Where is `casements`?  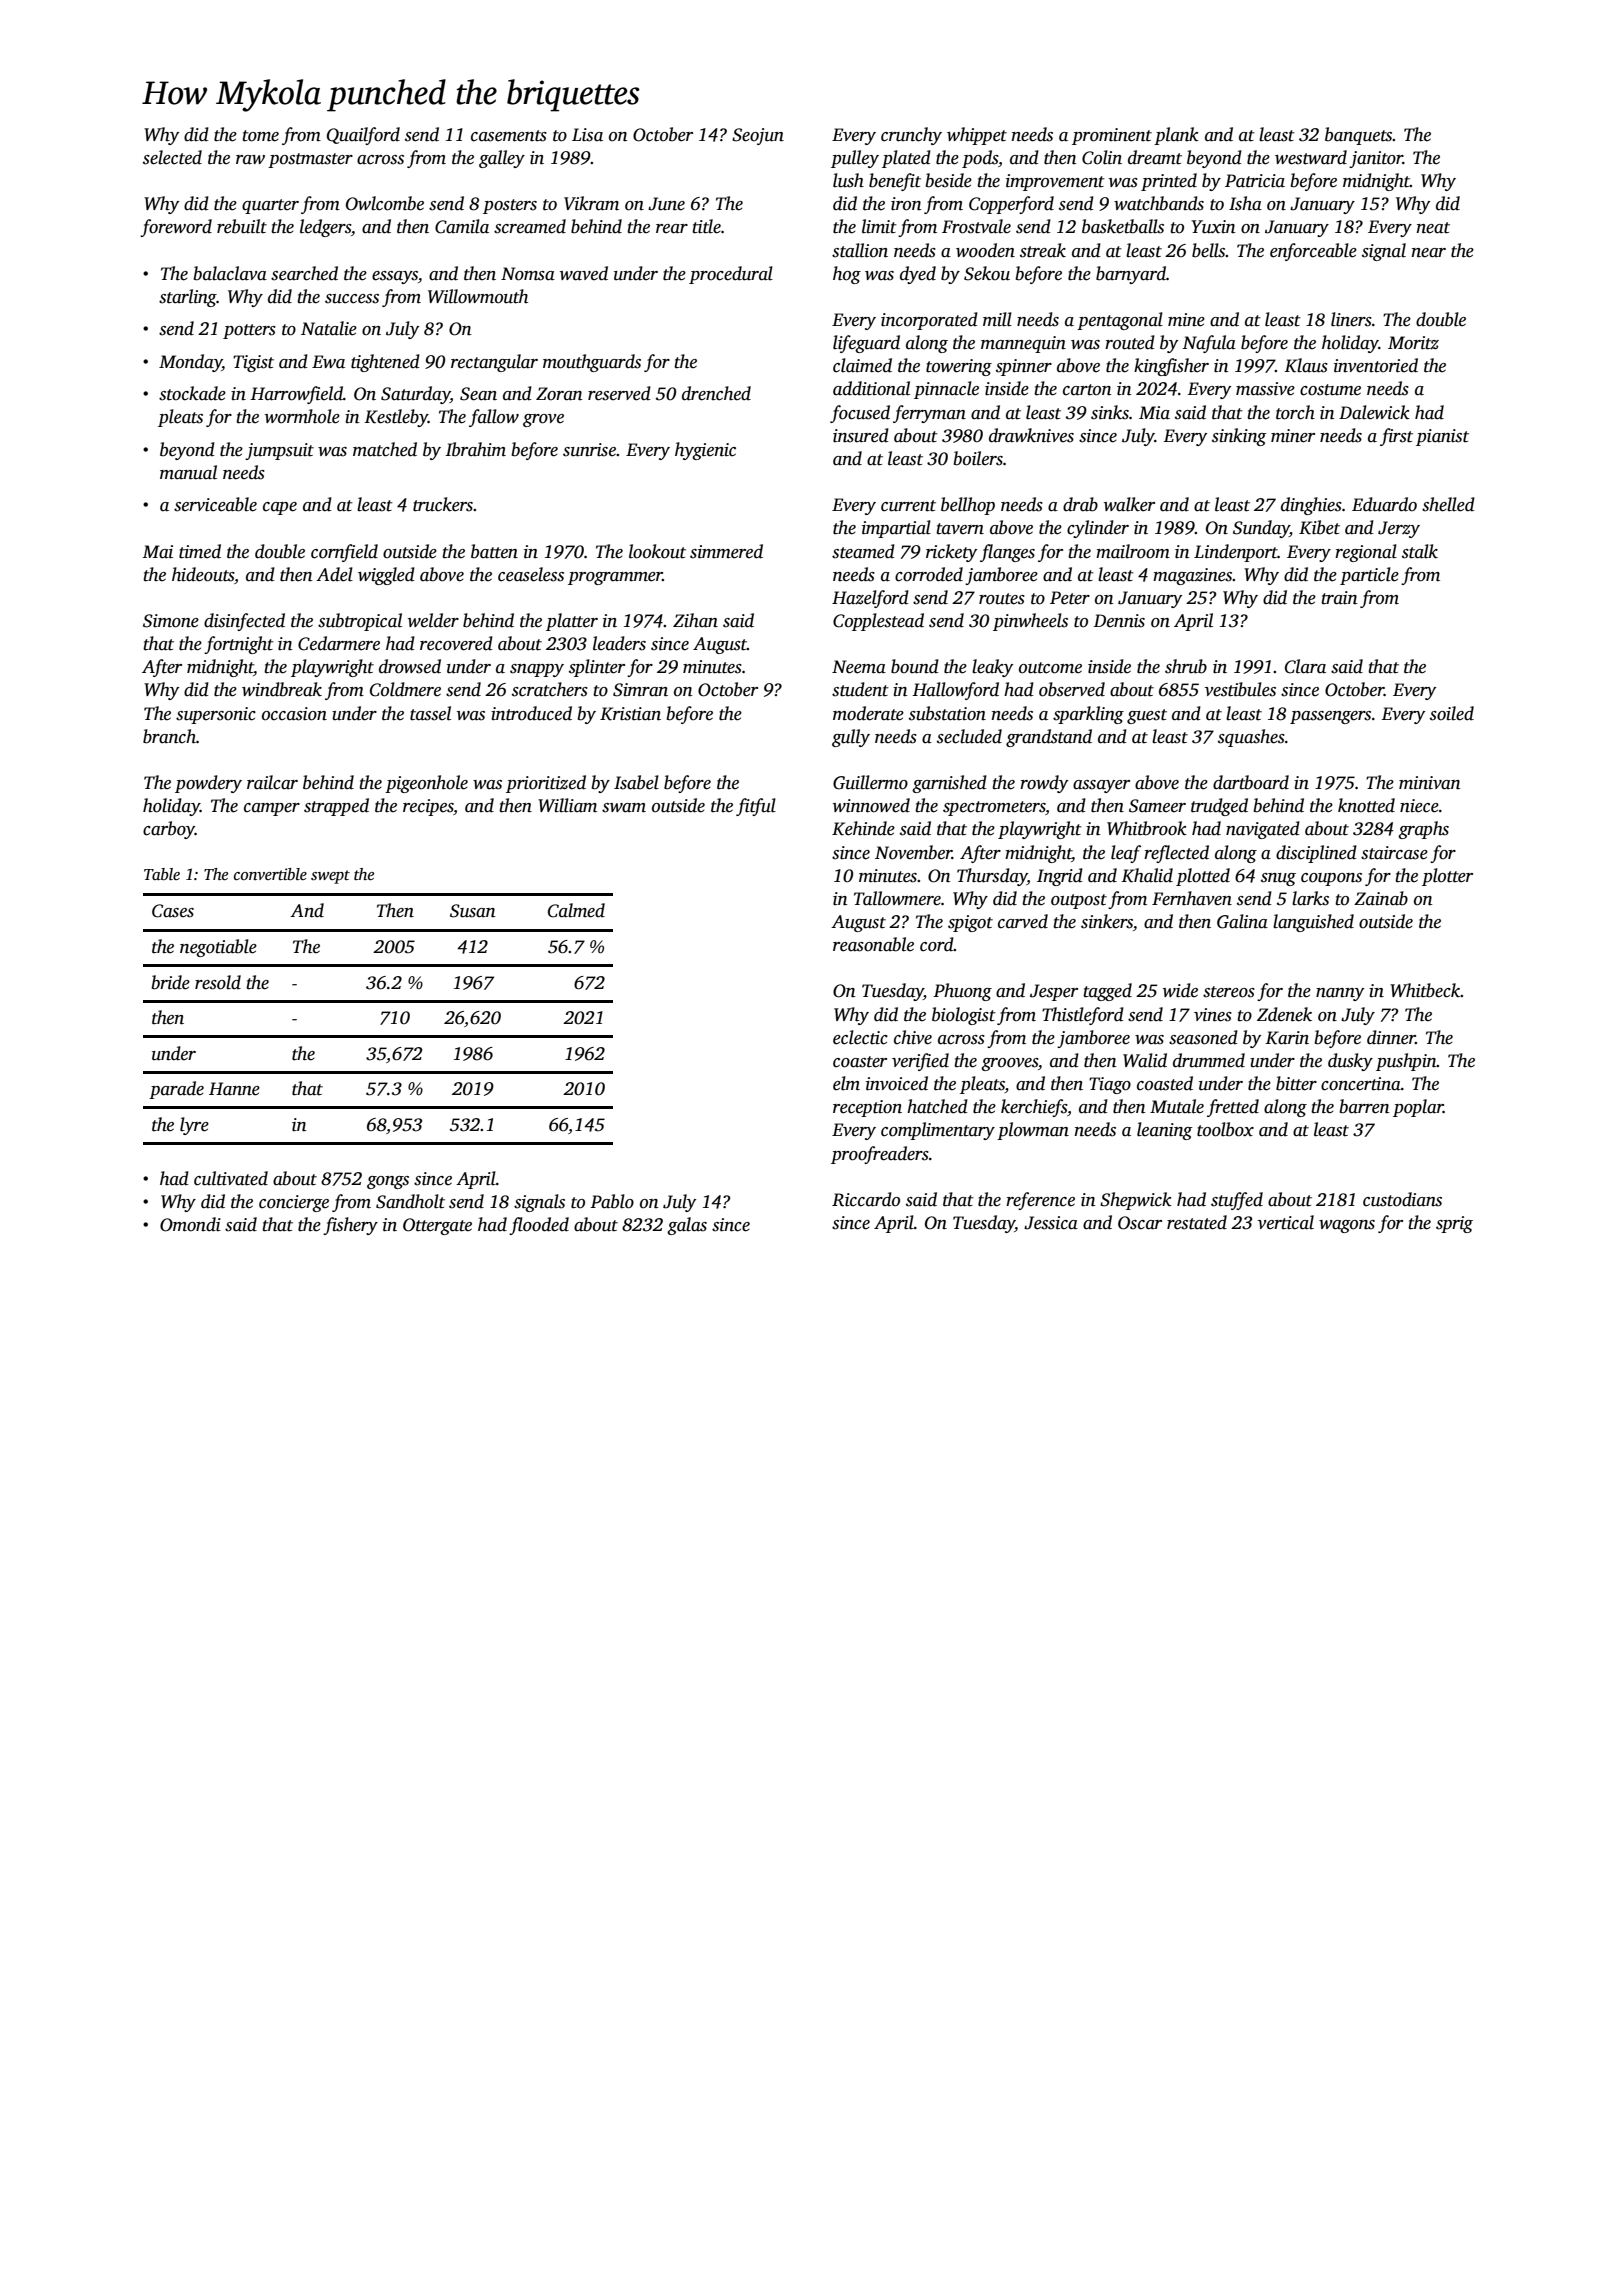 casements is located at coordinates (509, 136).
